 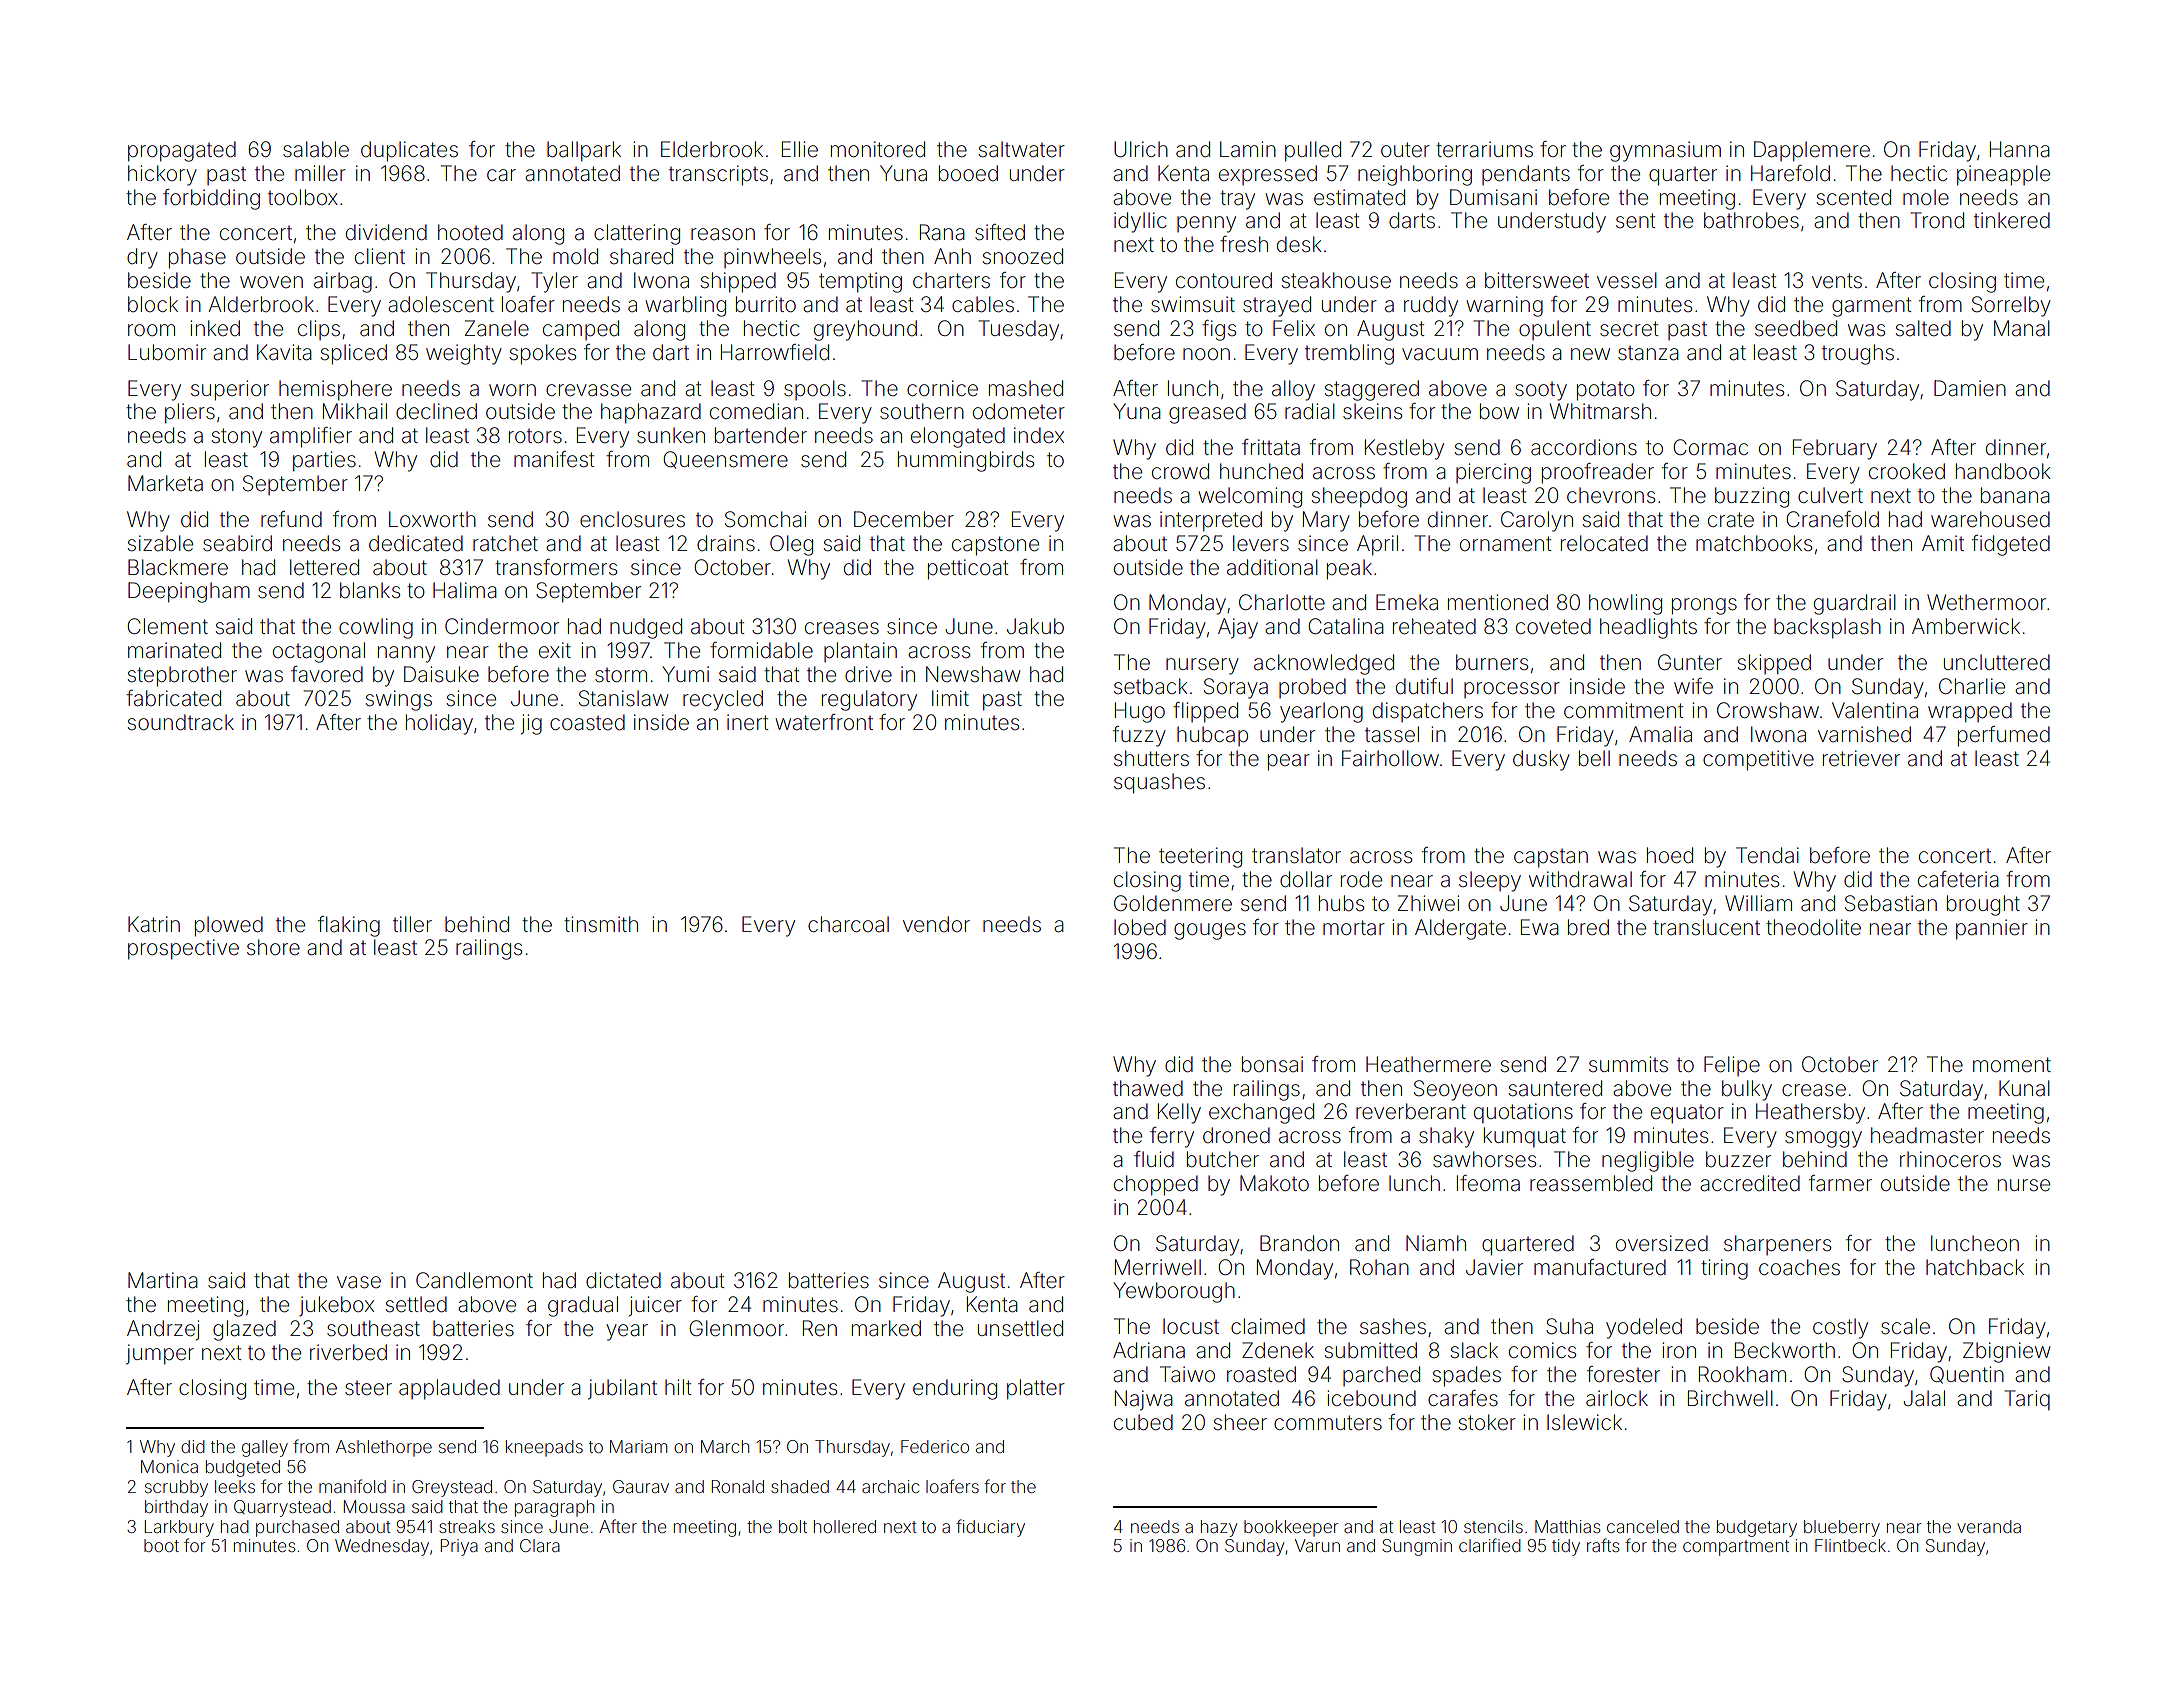 What do you see at coordinates (1832, 519) in the image?
I see `Cranefold` at bounding box center [1832, 519].
